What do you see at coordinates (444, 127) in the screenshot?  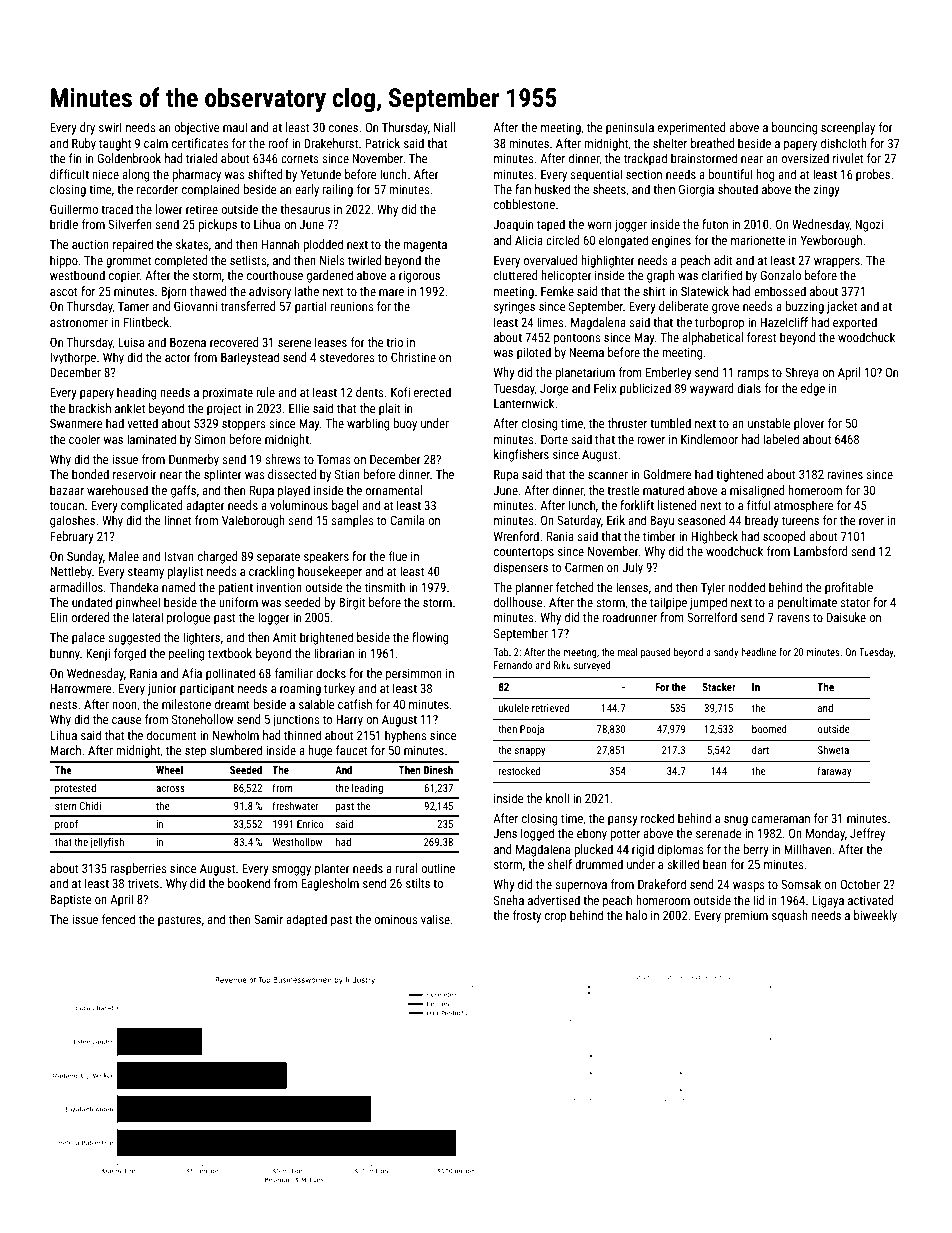 I see `Niall` at bounding box center [444, 127].
